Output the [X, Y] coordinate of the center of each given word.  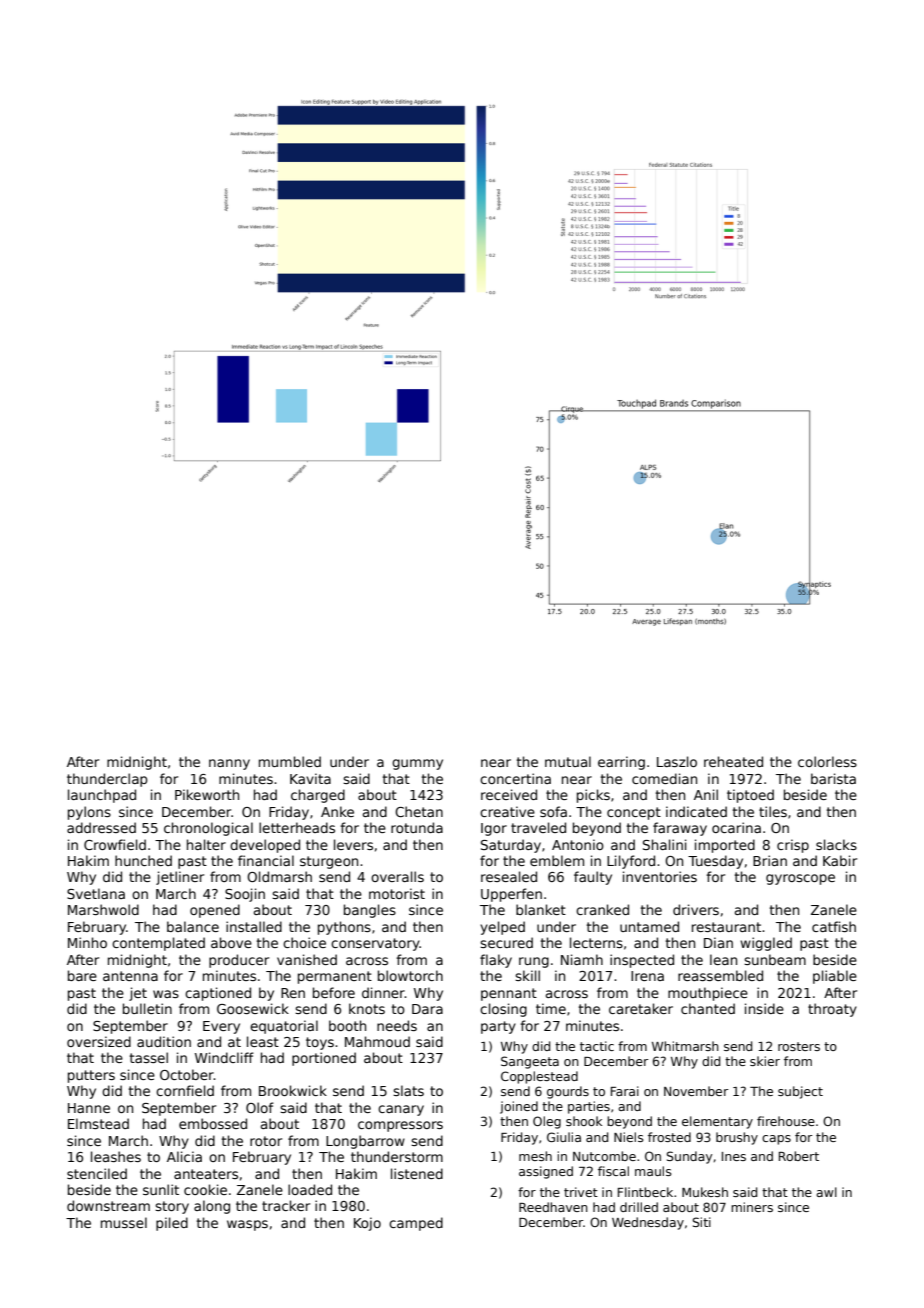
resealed [509, 876]
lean [723, 959]
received [509, 794]
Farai [625, 1091]
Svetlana [96, 893]
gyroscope [800, 879]
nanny [229, 764]
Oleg [547, 1122]
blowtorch [410, 975]
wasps [247, 1225]
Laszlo [677, 761]
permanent [335, 977]
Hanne [89, 1108]
